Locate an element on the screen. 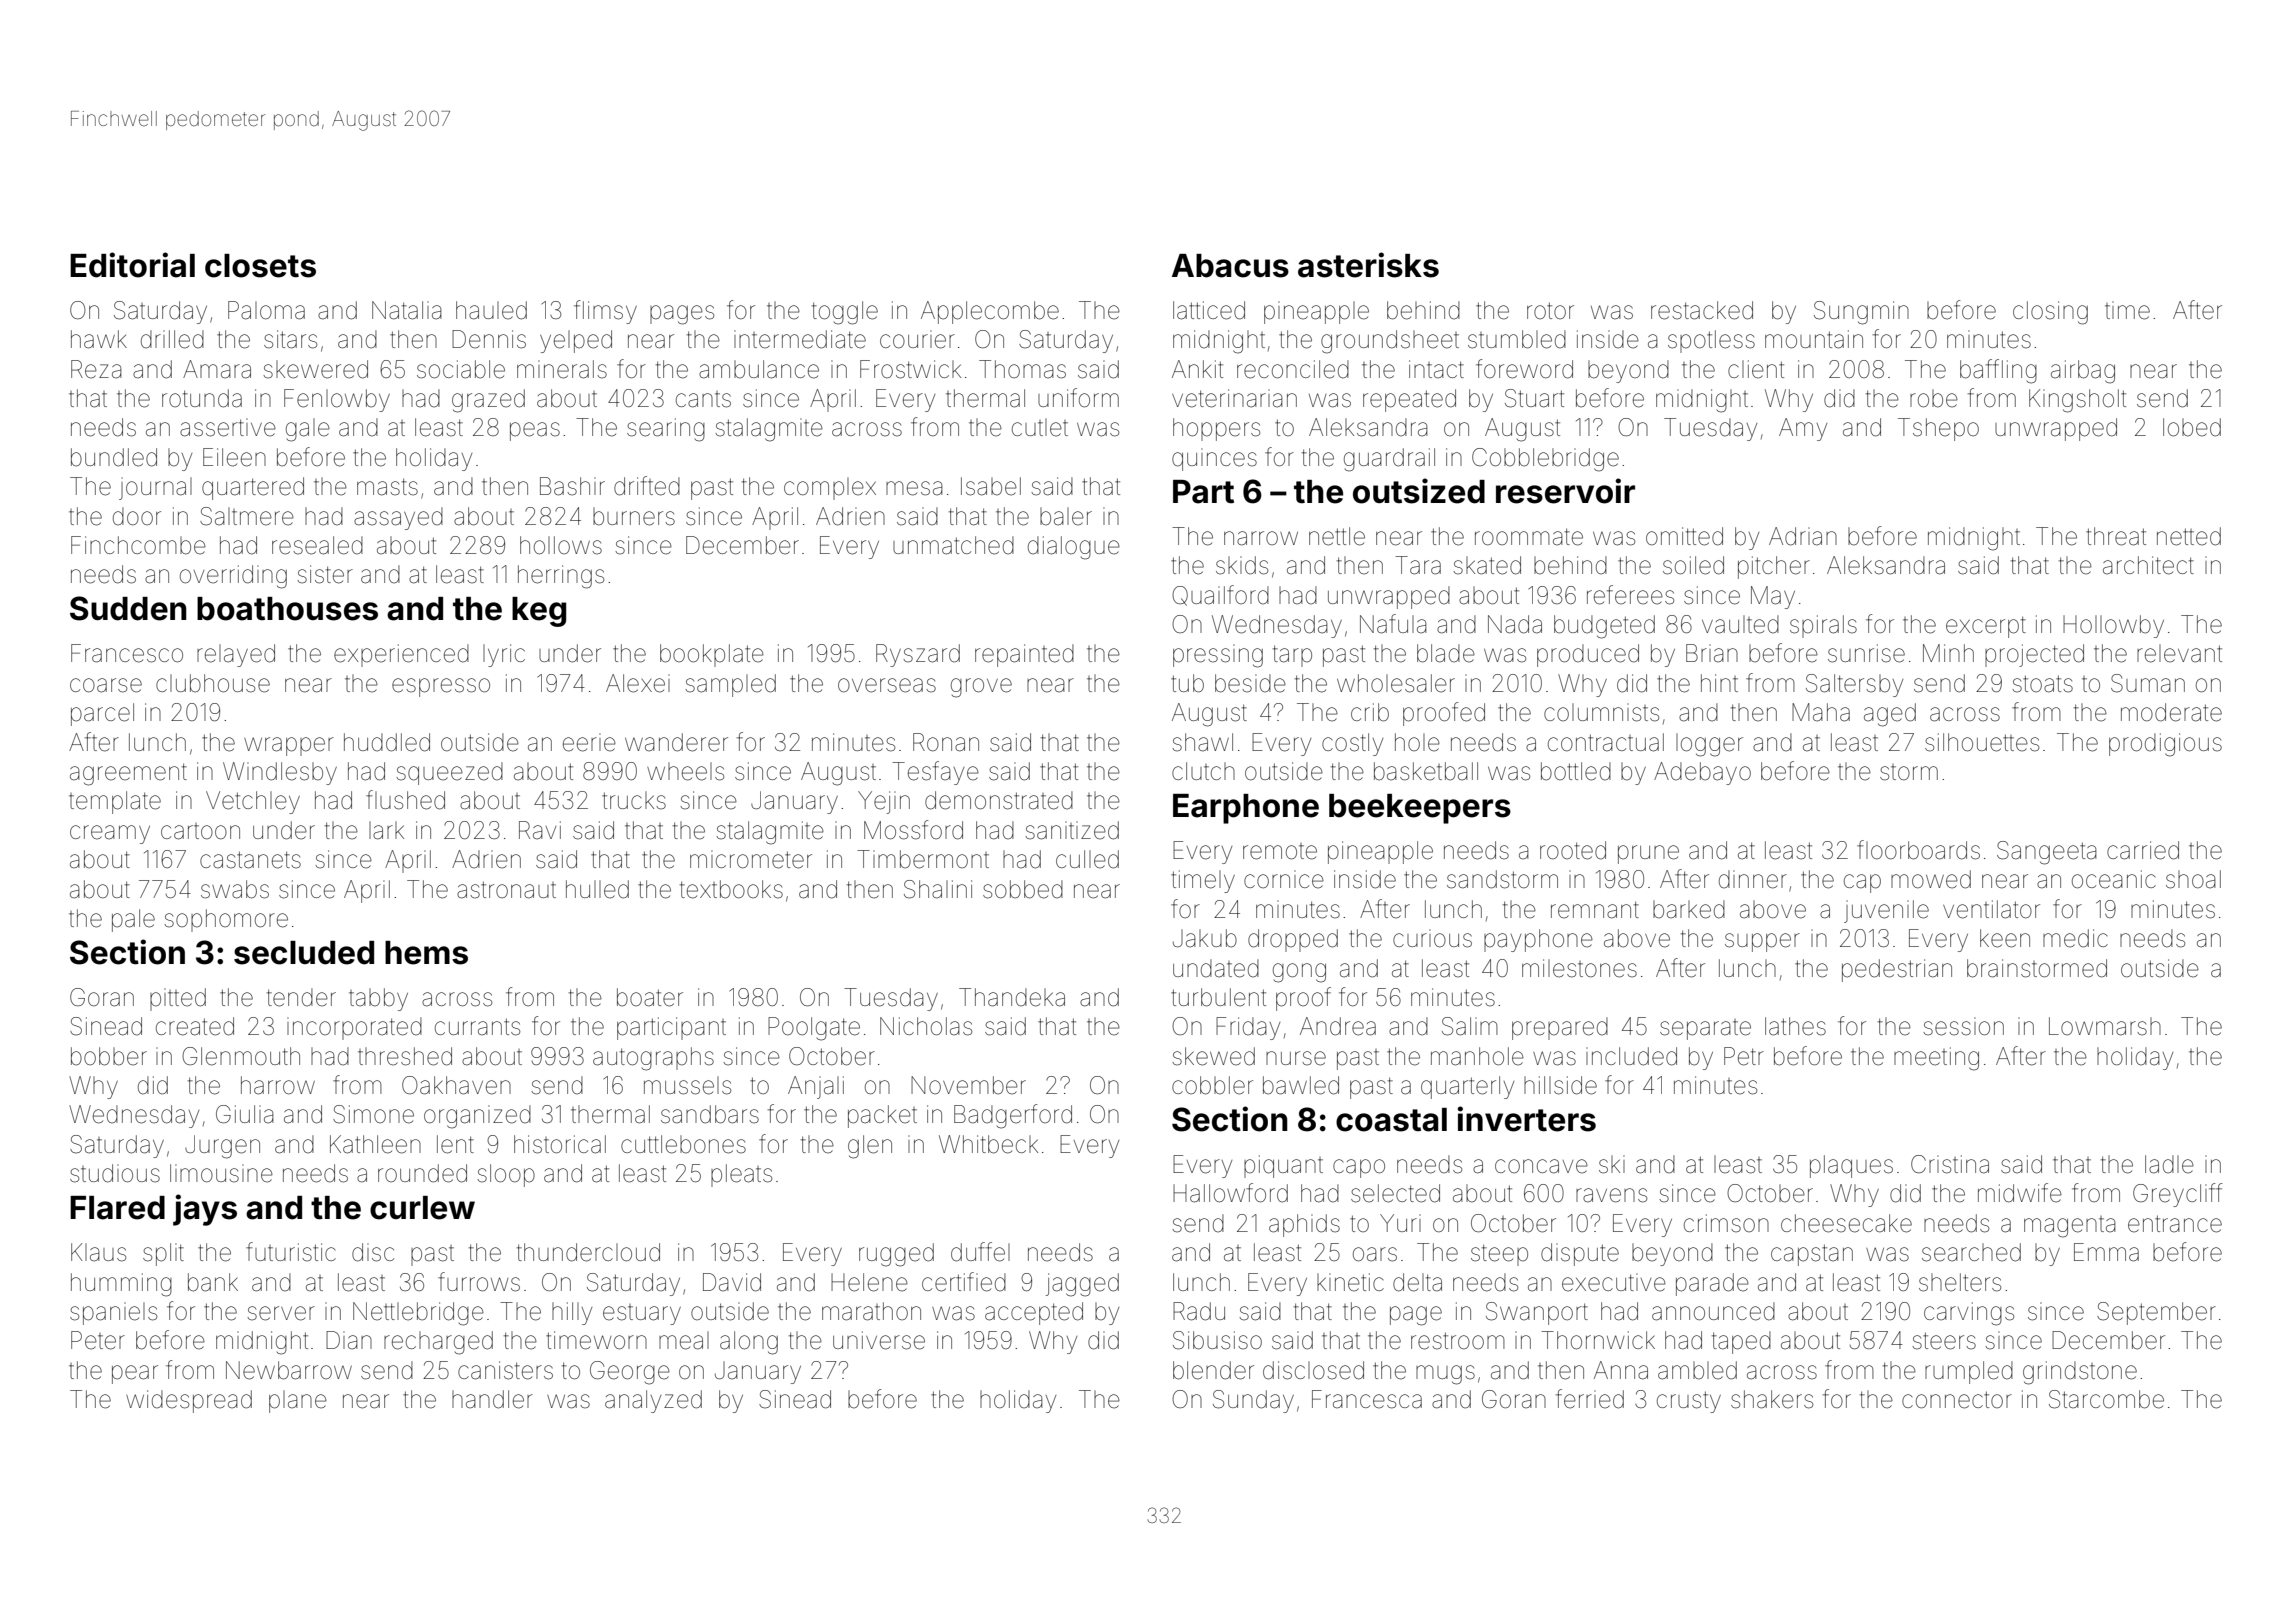 The height and width of the screenshot is (1620, 2292). closing is located at coordinates (2050, 313).
